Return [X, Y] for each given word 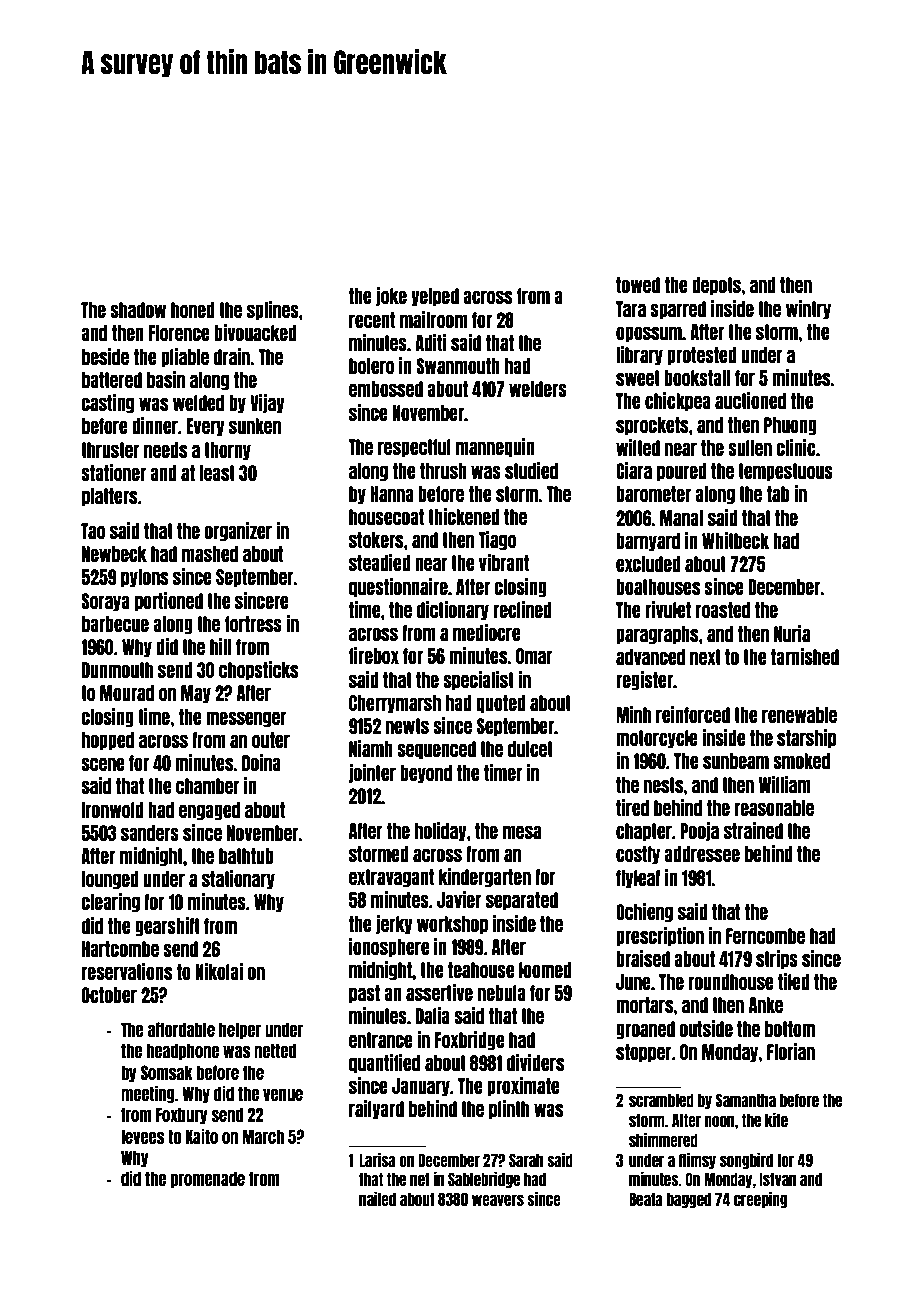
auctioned [750, 400]
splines [273, 311]
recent [372, 320]
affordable [181, 1029]
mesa [522, 832]
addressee [702, 854]
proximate [523, 1087]
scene [103, 764]
